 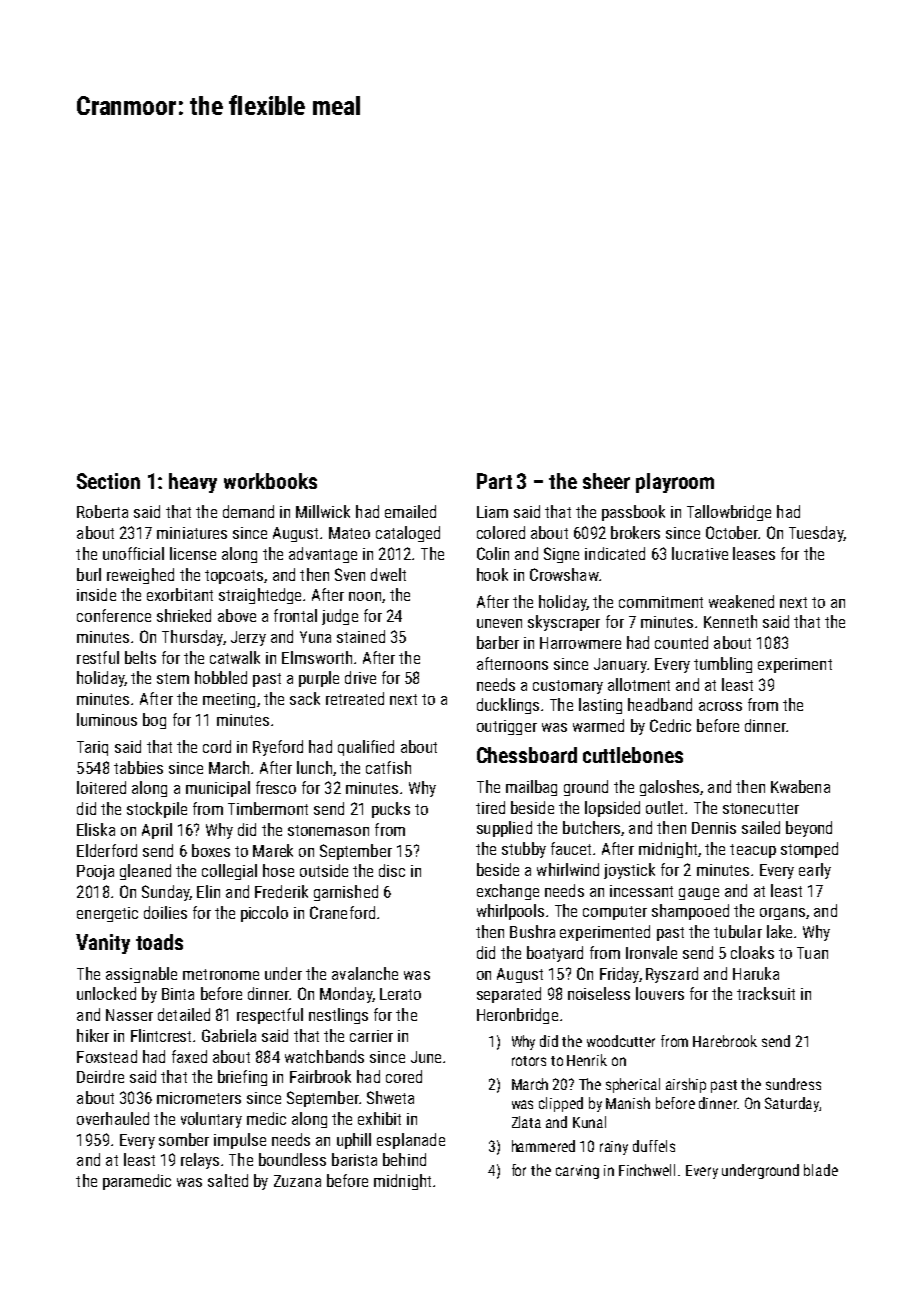 I want to click on briefing, so click(x=242, y=1078).
